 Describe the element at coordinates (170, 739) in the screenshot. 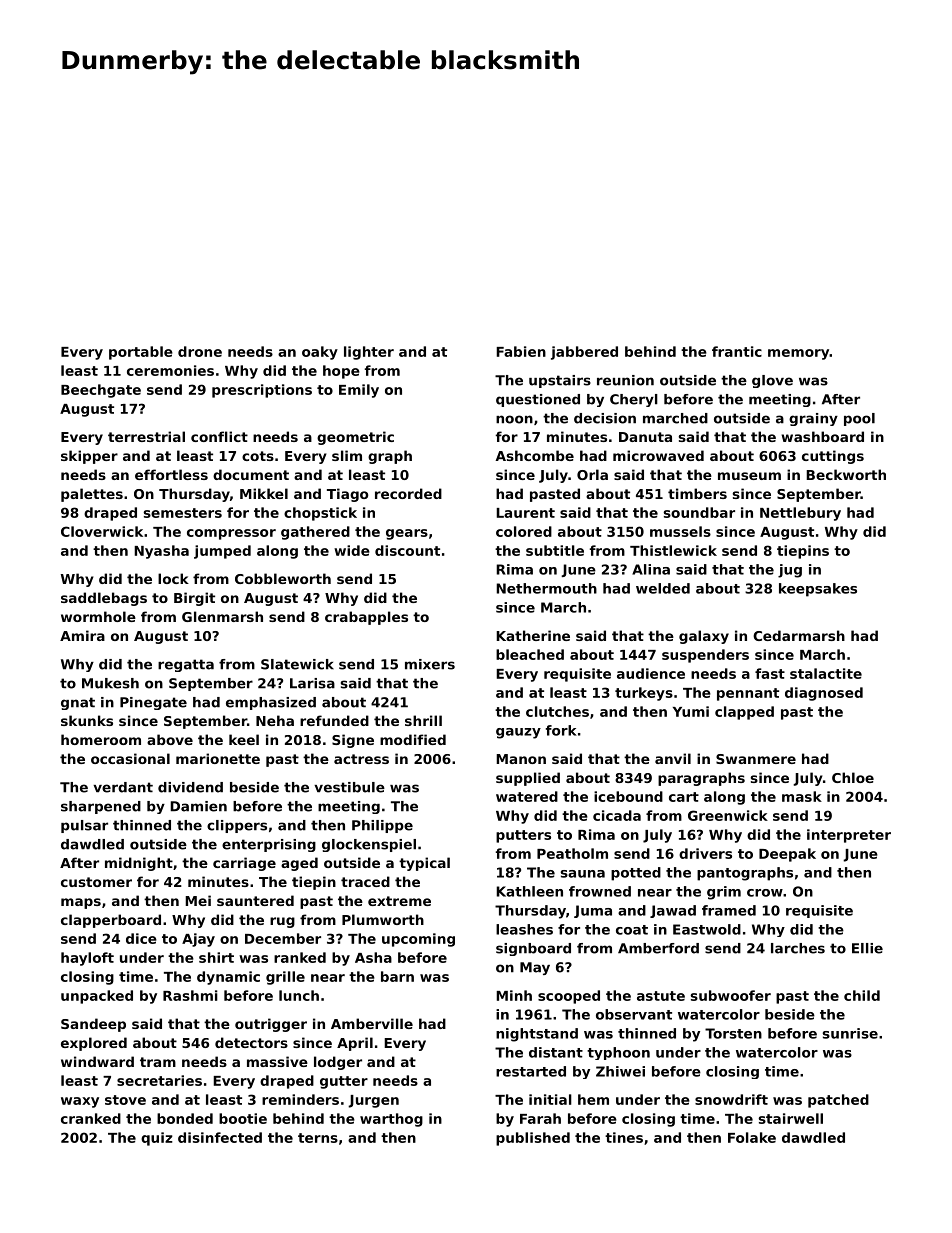

I see `above` at that location.
